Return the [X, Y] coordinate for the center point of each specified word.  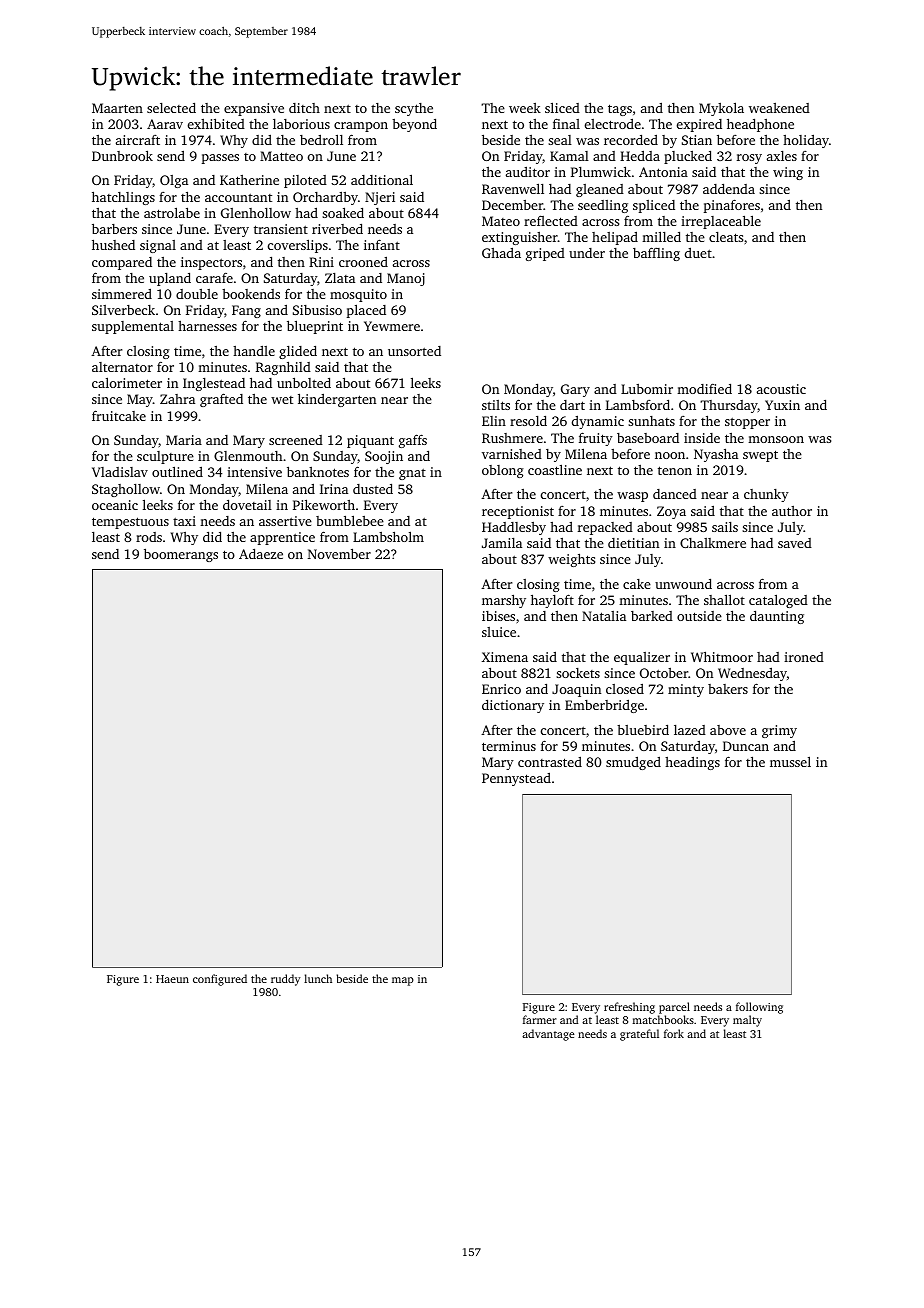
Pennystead [516, 779]
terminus [509, 746]
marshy [504, 601]
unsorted [414, 351]
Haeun [172, 979]
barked [652, 616]
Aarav [165, 124]
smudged [633, 763]
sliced [562, 107]
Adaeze [261, 554]
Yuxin [782, 405]
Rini [321, 262]
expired [699, 125]
